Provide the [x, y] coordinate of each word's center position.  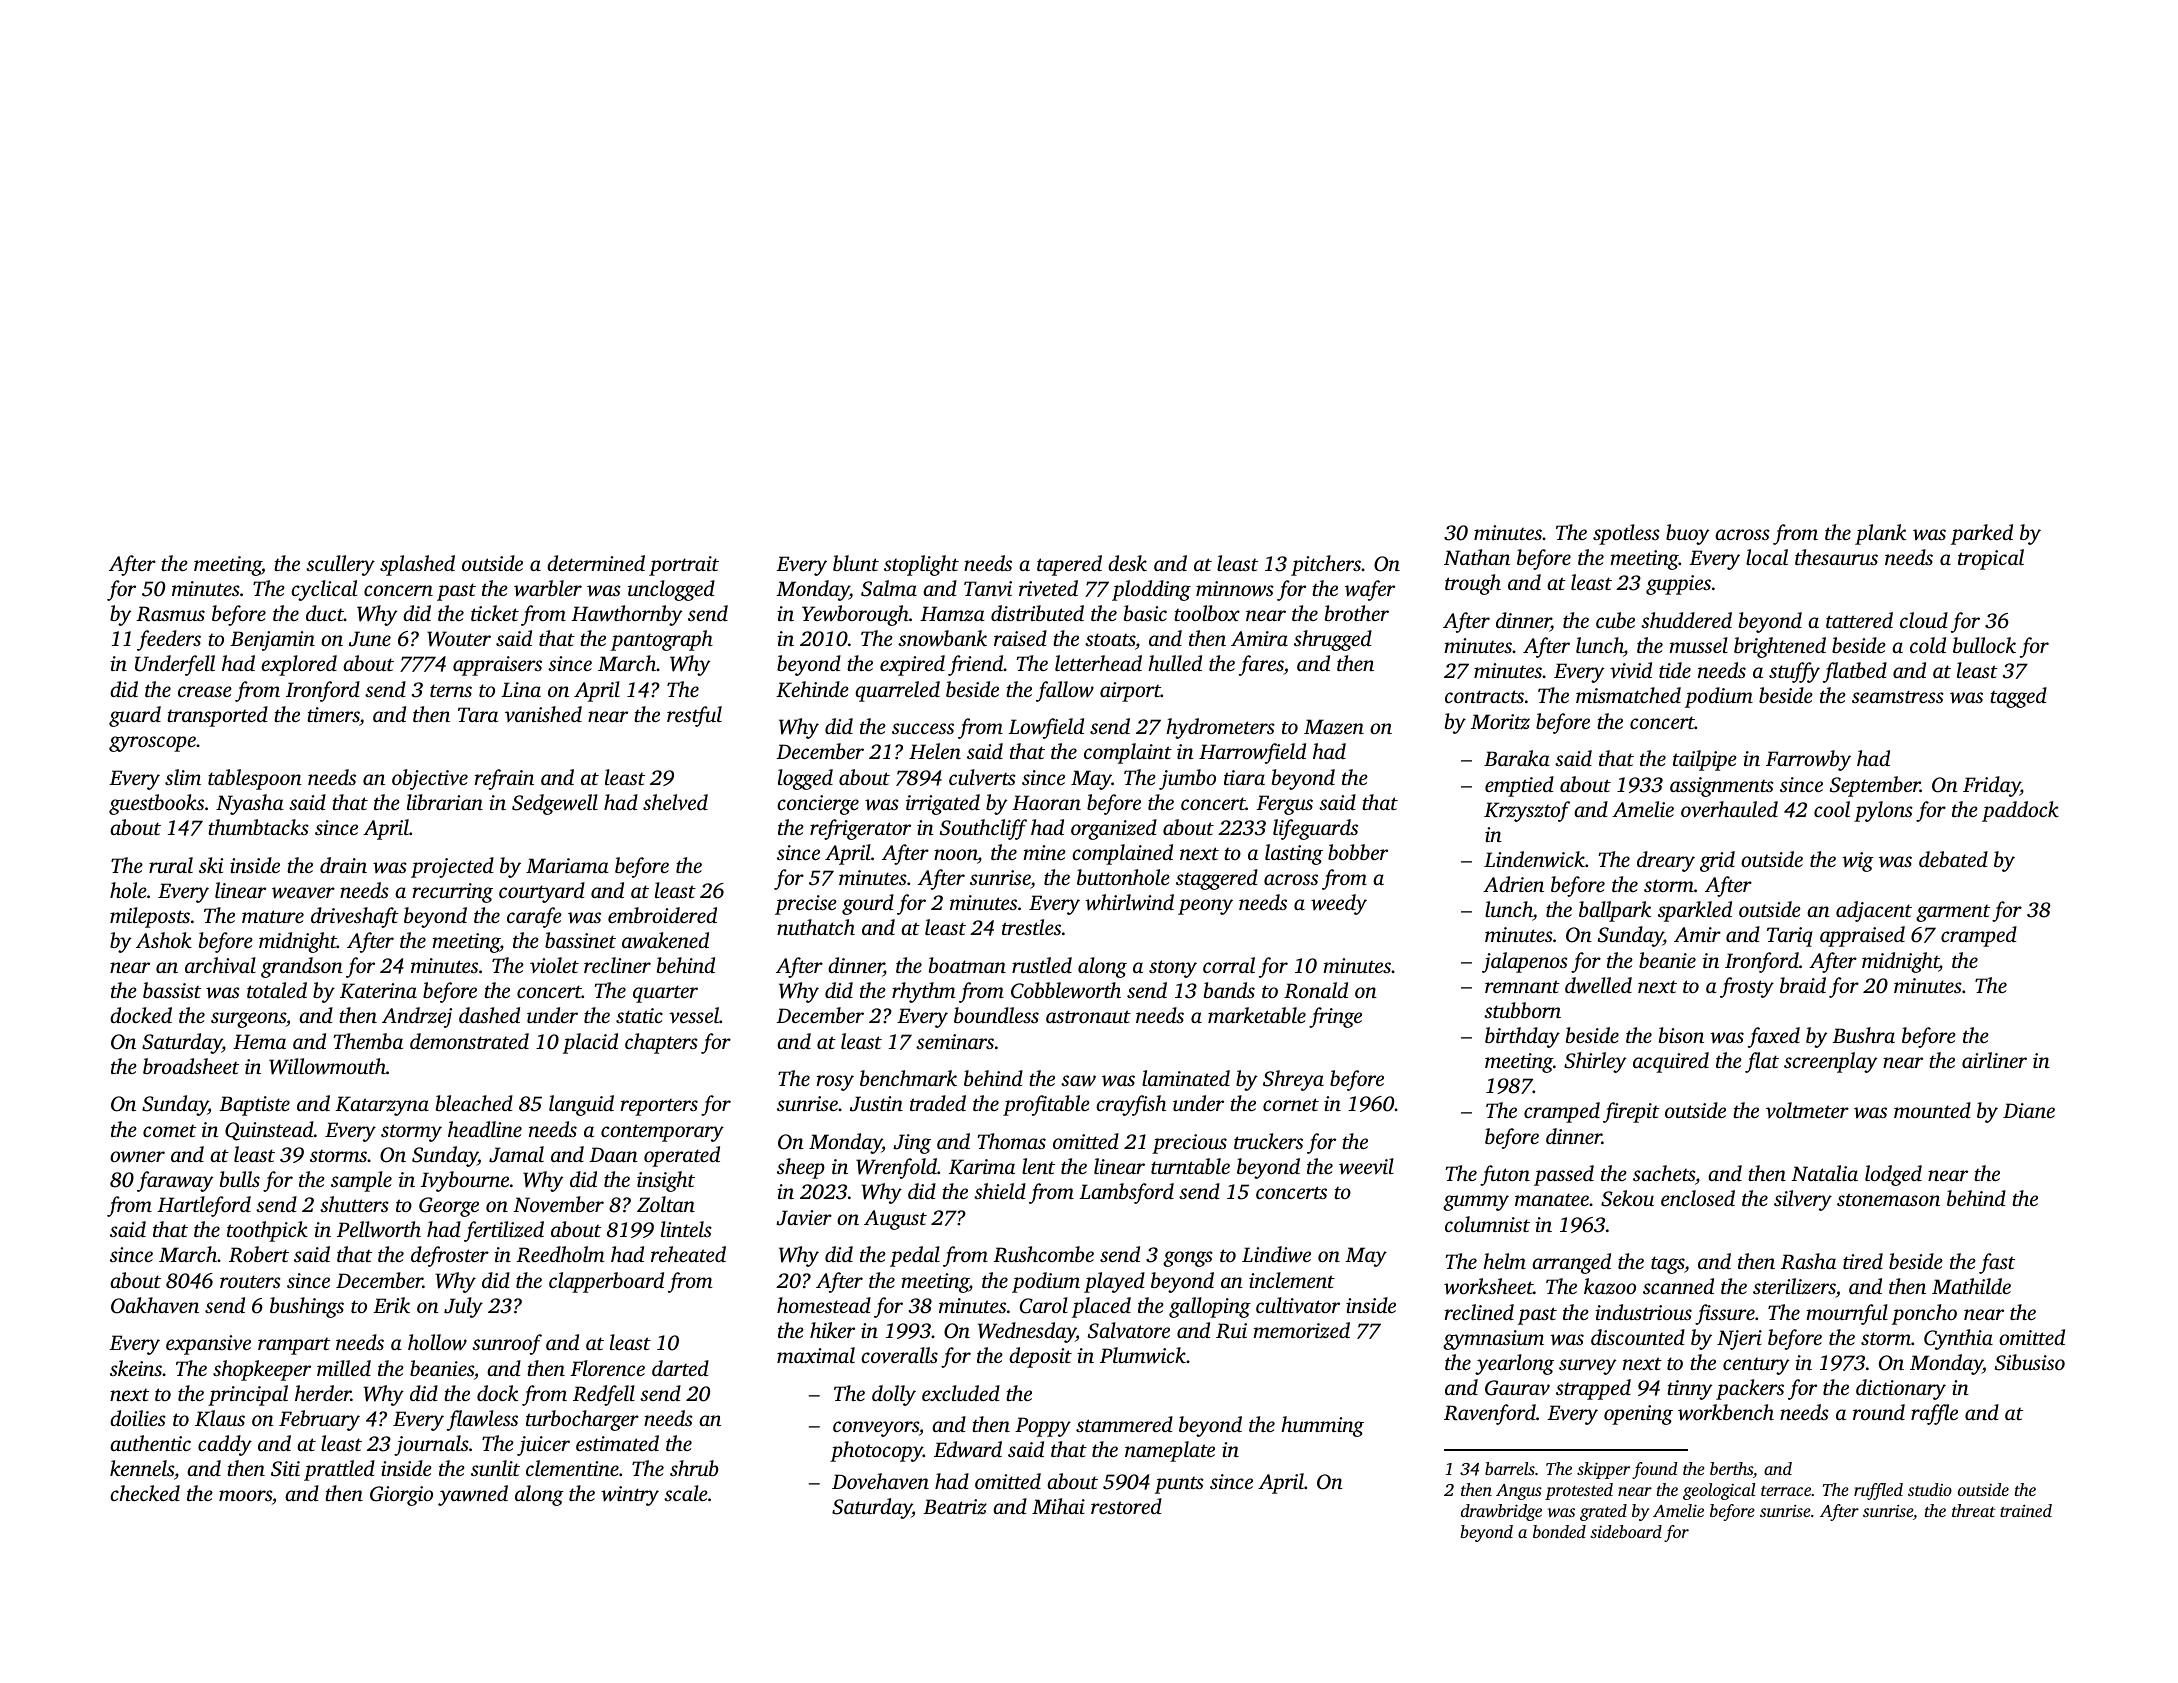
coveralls [899, 1355]
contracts [1484, 696]
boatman [967, 965]
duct [325, 613]
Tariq [1790, 937]
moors [245, 1495]
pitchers [1326, 565]
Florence [607, 1368]
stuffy [1794, 672]
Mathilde [1971, 1286]
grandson [302, 967]
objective [430, 779]
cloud [1924, 620]
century [1756, 1366]
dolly [894, 1395]
